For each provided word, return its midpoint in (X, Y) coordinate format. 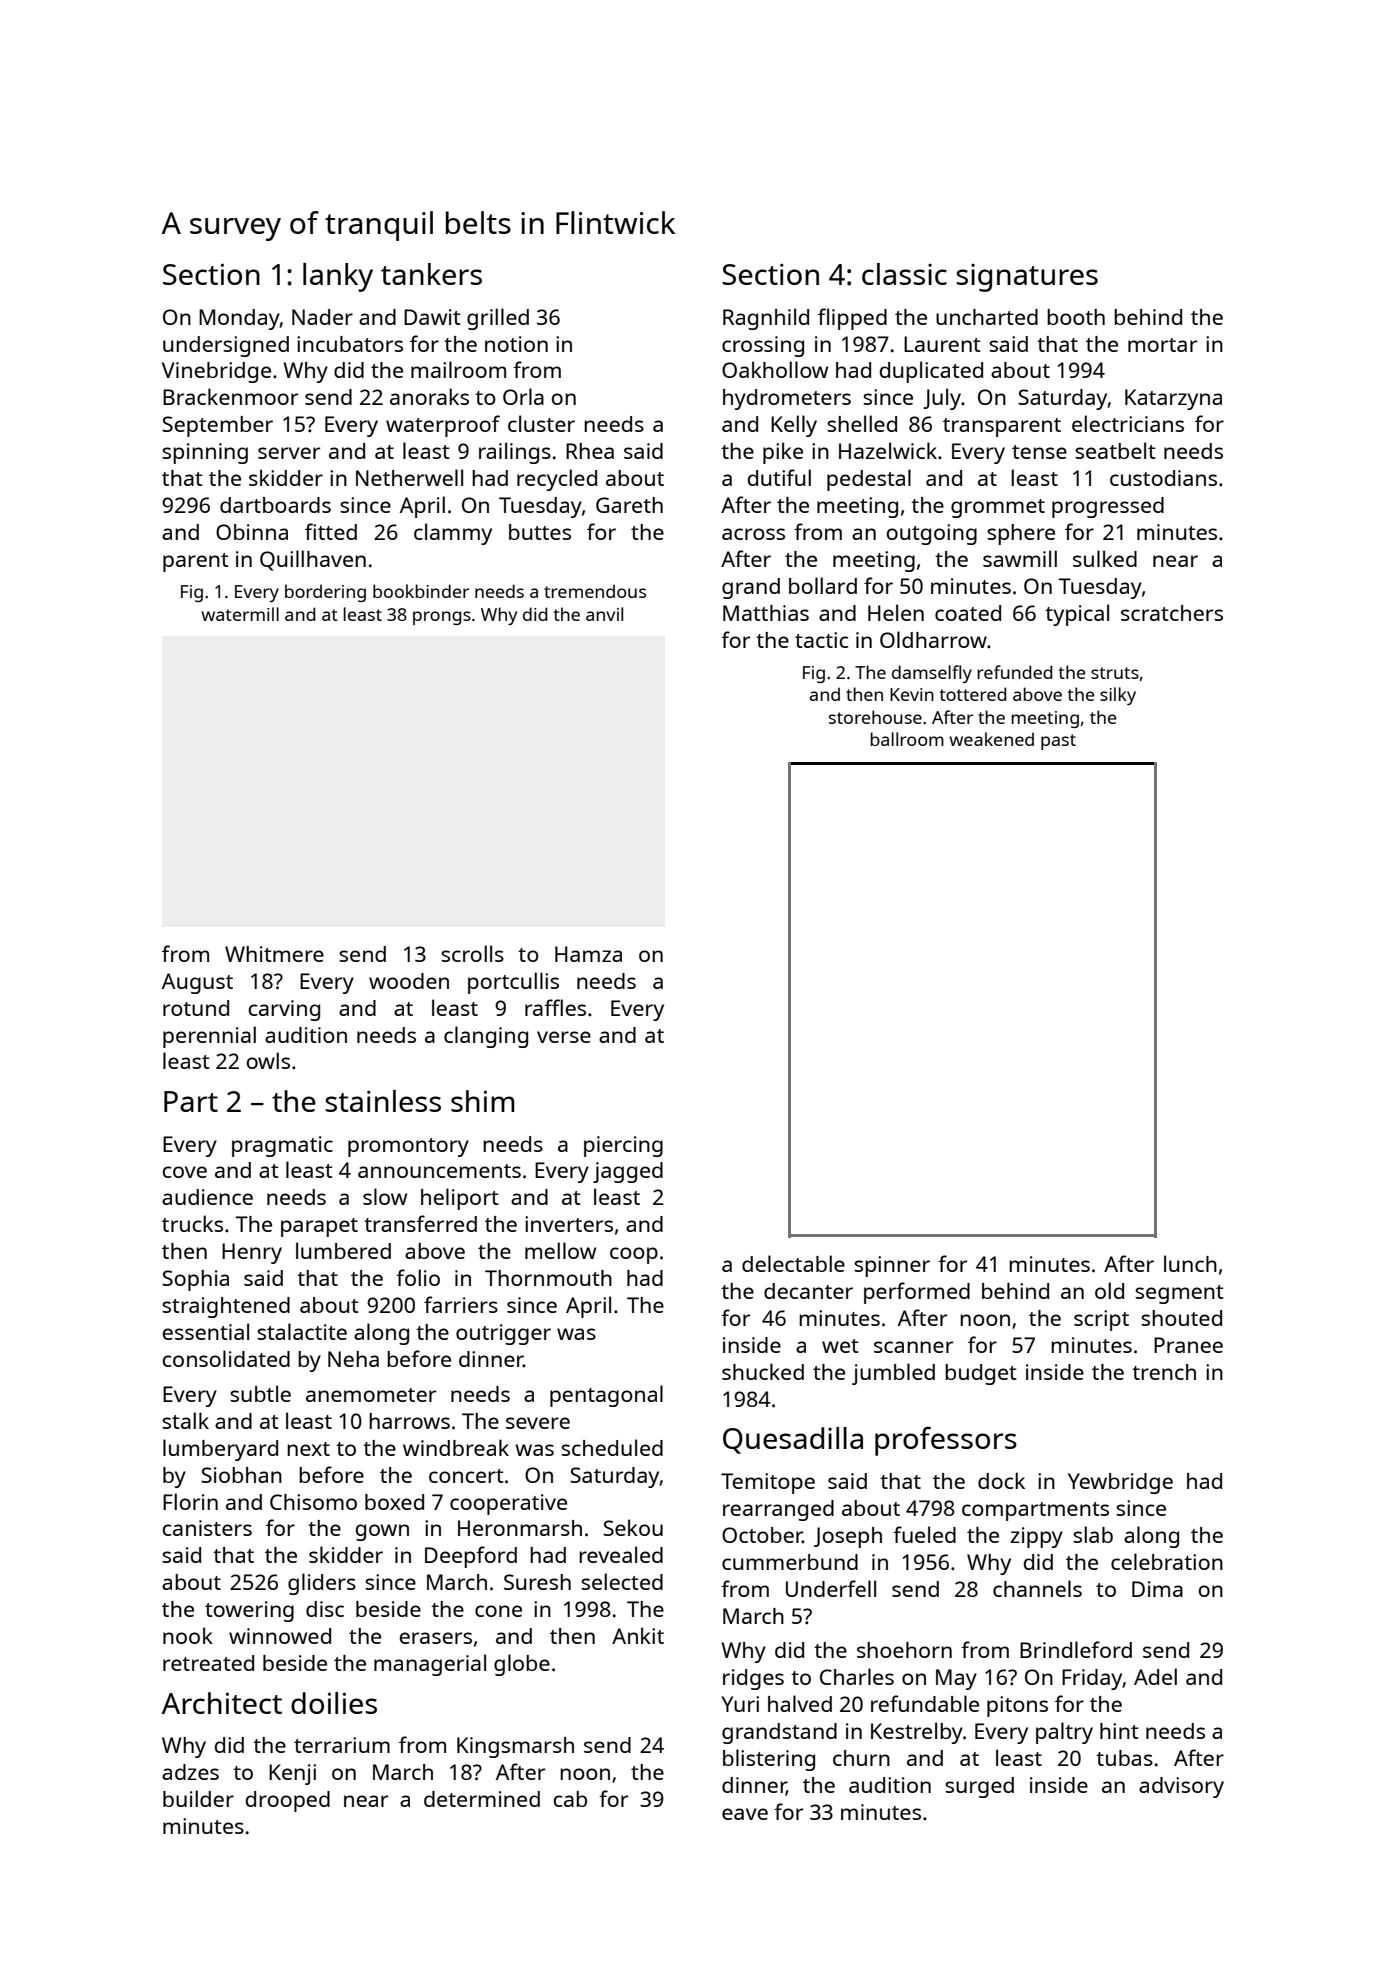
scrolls (472, 953)
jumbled (893, 1374)
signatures (1027, 277)
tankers (431, 274)
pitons (1017, 1706)
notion (516, 344)
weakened (991, 739)
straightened (226, 1307)
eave (745, 1814)
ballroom (907, 739)
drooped (288, 1801)
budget (981, 1374)
